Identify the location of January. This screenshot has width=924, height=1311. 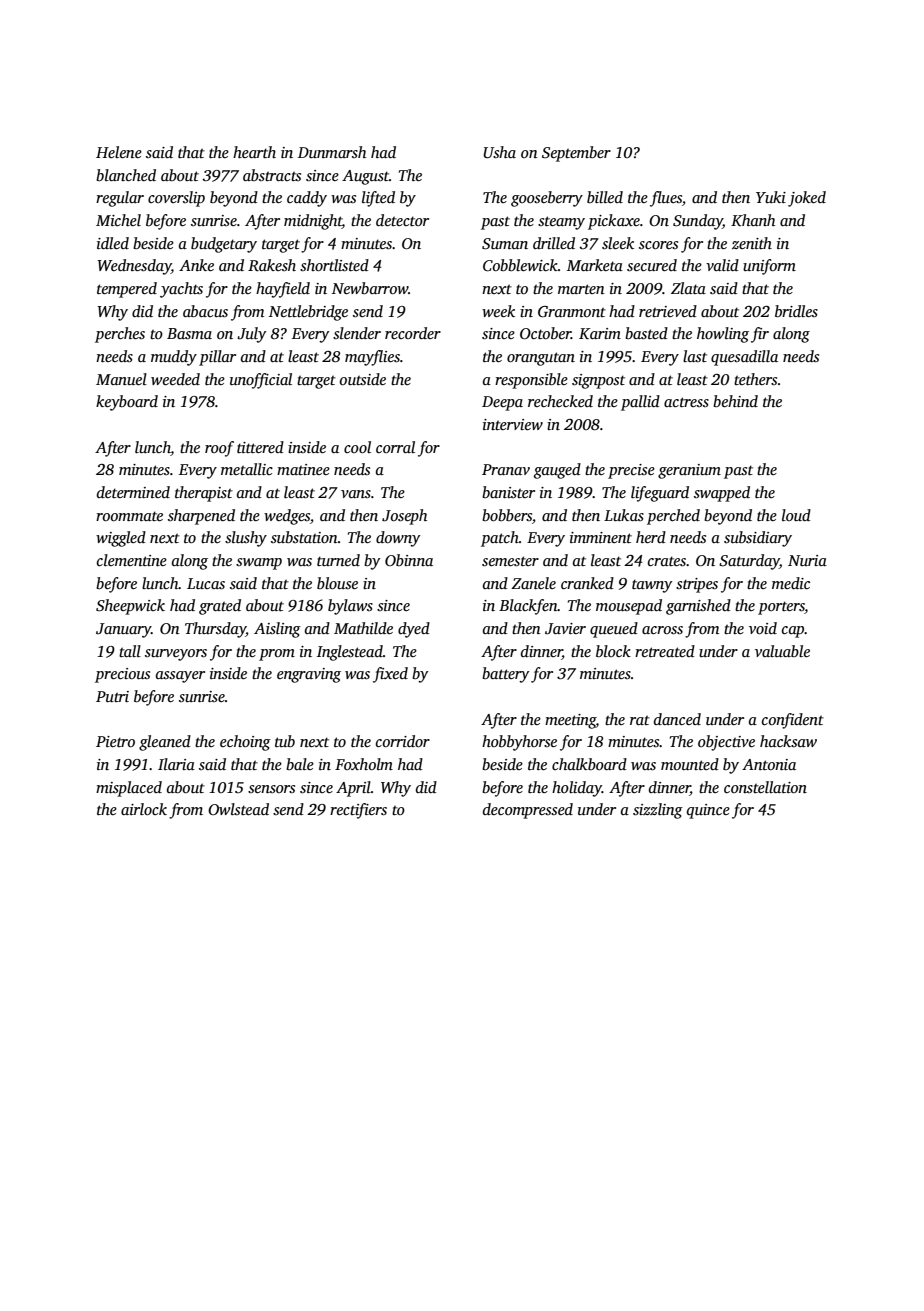
(123, 630).
